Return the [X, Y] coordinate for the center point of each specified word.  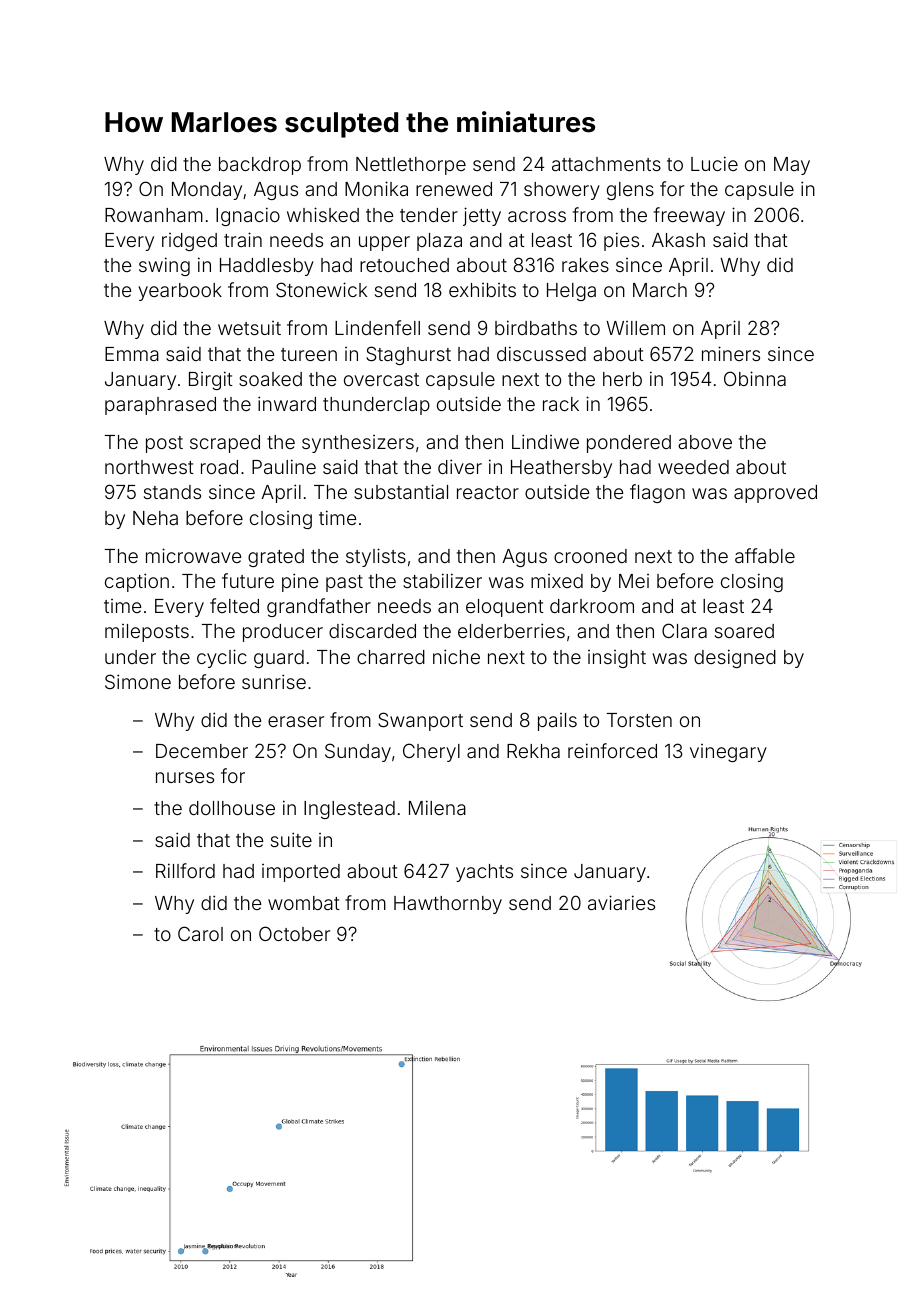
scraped [225, 444]
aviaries [621, 902]
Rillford [185, 870]
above [705, 442]
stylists [376, 557]
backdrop [260, 166]
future [248, 580]
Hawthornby [448, 905]
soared [744, 631]
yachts [484, 873]
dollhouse [232, 808]
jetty [482, 216]
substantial [401, 491]
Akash [678, 240]
